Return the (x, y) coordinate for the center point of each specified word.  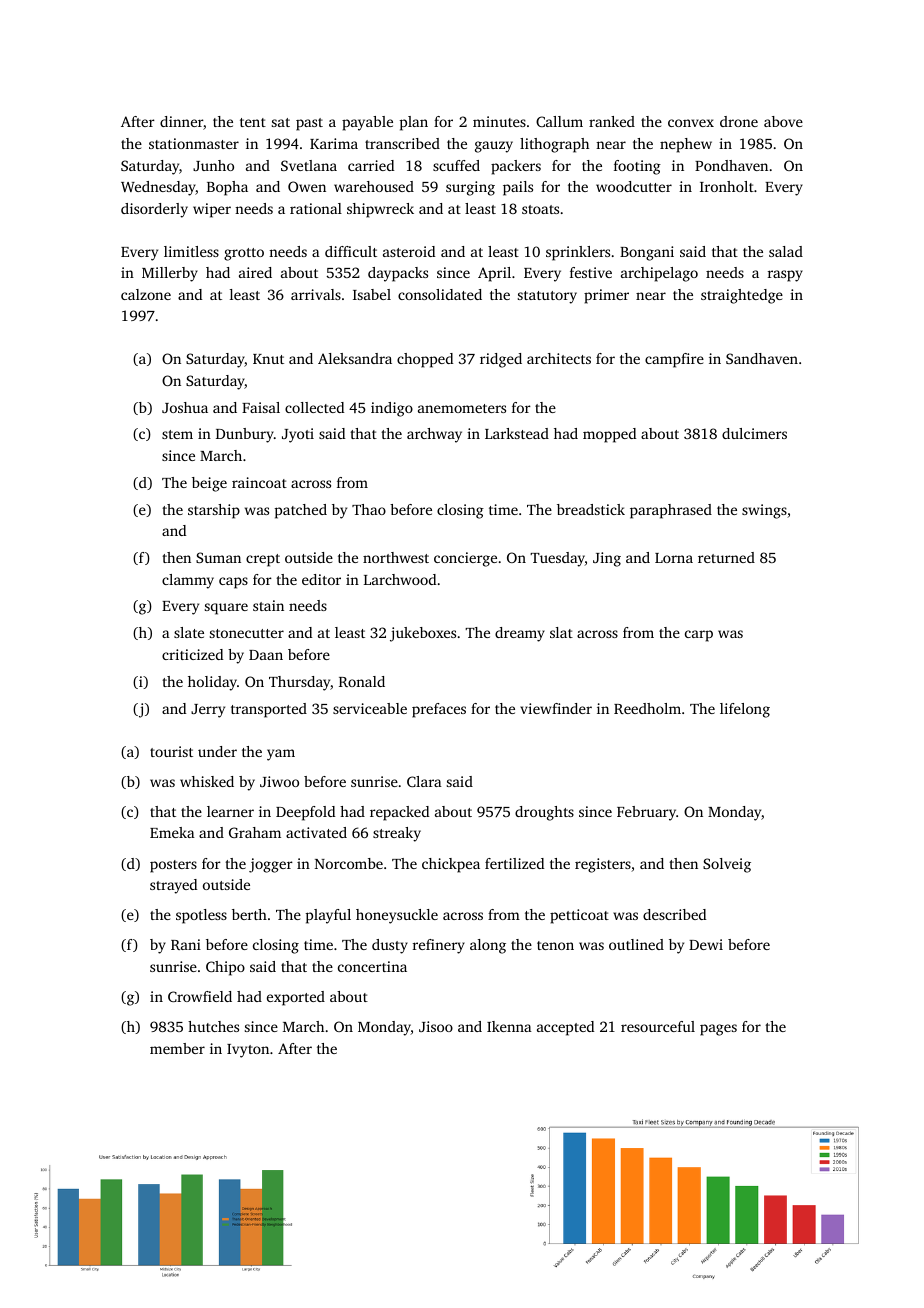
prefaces (439, 710)
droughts (544, 813)
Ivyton (248, 1051)
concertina (372, 966)
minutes (499, 121)
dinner (181, 121)
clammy (188, 581)
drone (739, 121)
